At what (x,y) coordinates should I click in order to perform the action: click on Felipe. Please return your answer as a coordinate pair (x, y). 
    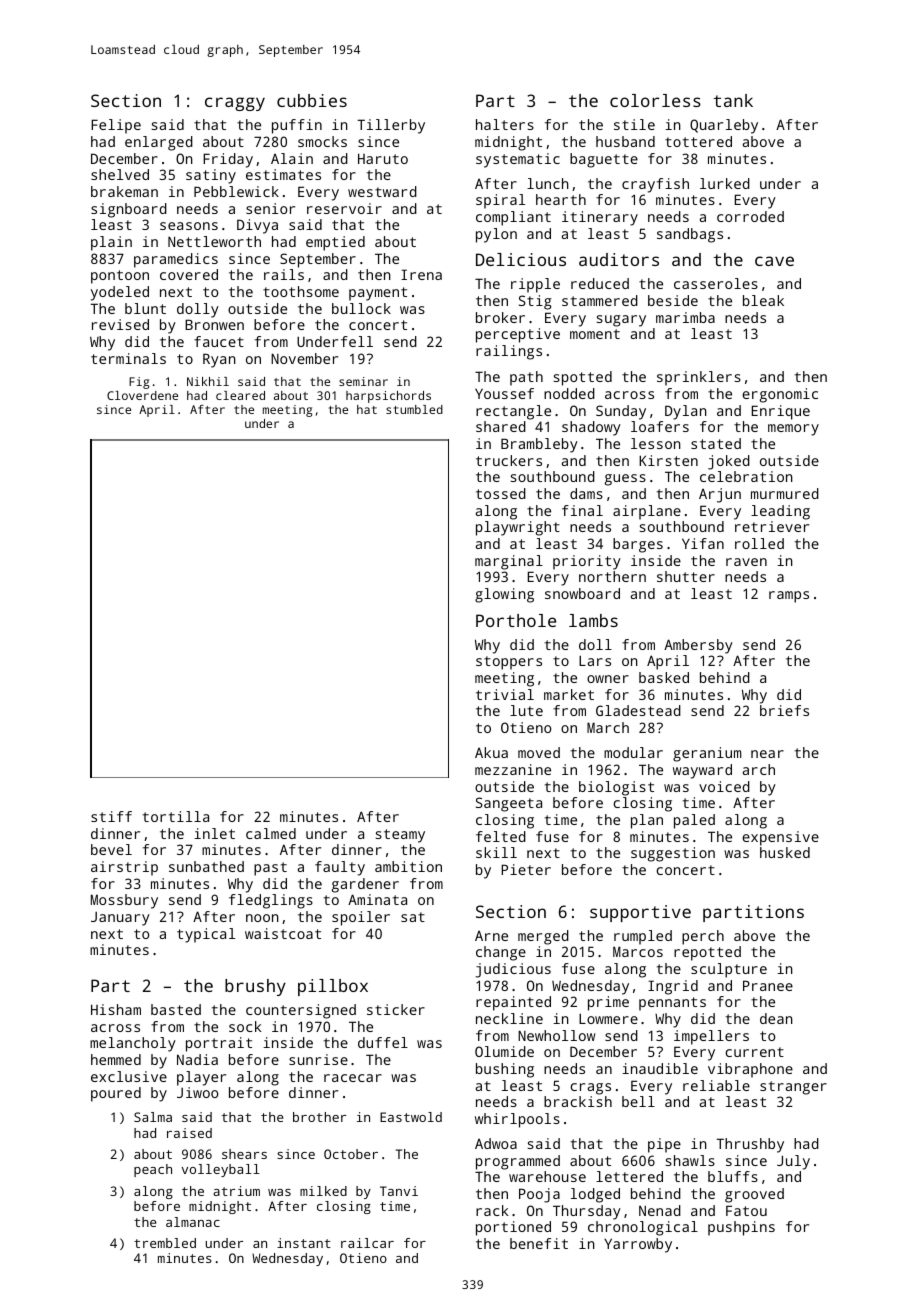
    Looking at the image, I should click on (116, 126).
